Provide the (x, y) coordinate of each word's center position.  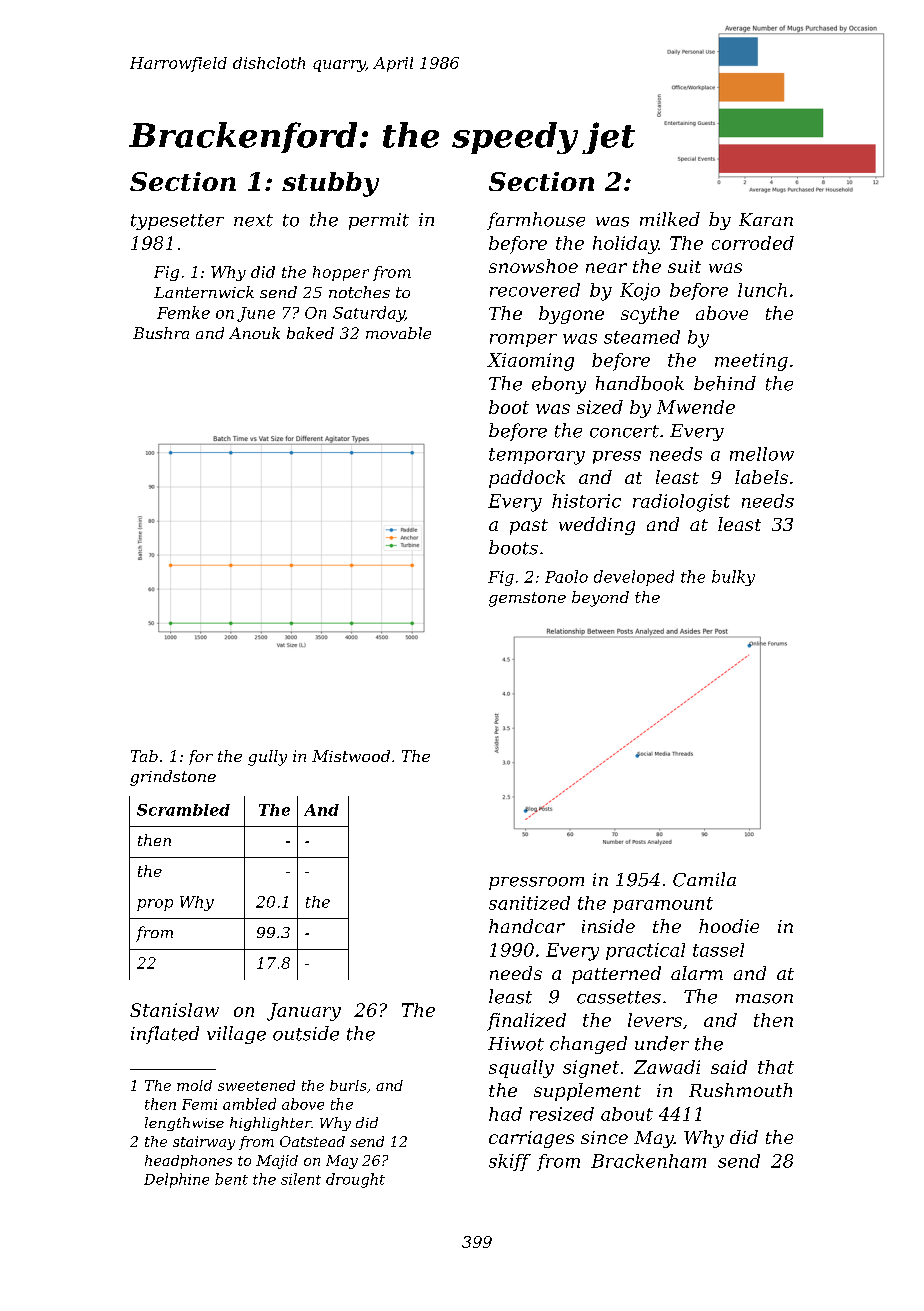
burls (348, 1085)
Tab (144, 756)
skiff (510, 1162)
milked (670, 219)
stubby (330, 184)
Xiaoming (530, 362)
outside (306, 1033)
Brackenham (648, 1161)
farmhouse (536, 221)
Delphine (176, 1180)
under (662, 1043)
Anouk (254, 333)
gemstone (527, 599)
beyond (600, 599)
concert (624, 431)
